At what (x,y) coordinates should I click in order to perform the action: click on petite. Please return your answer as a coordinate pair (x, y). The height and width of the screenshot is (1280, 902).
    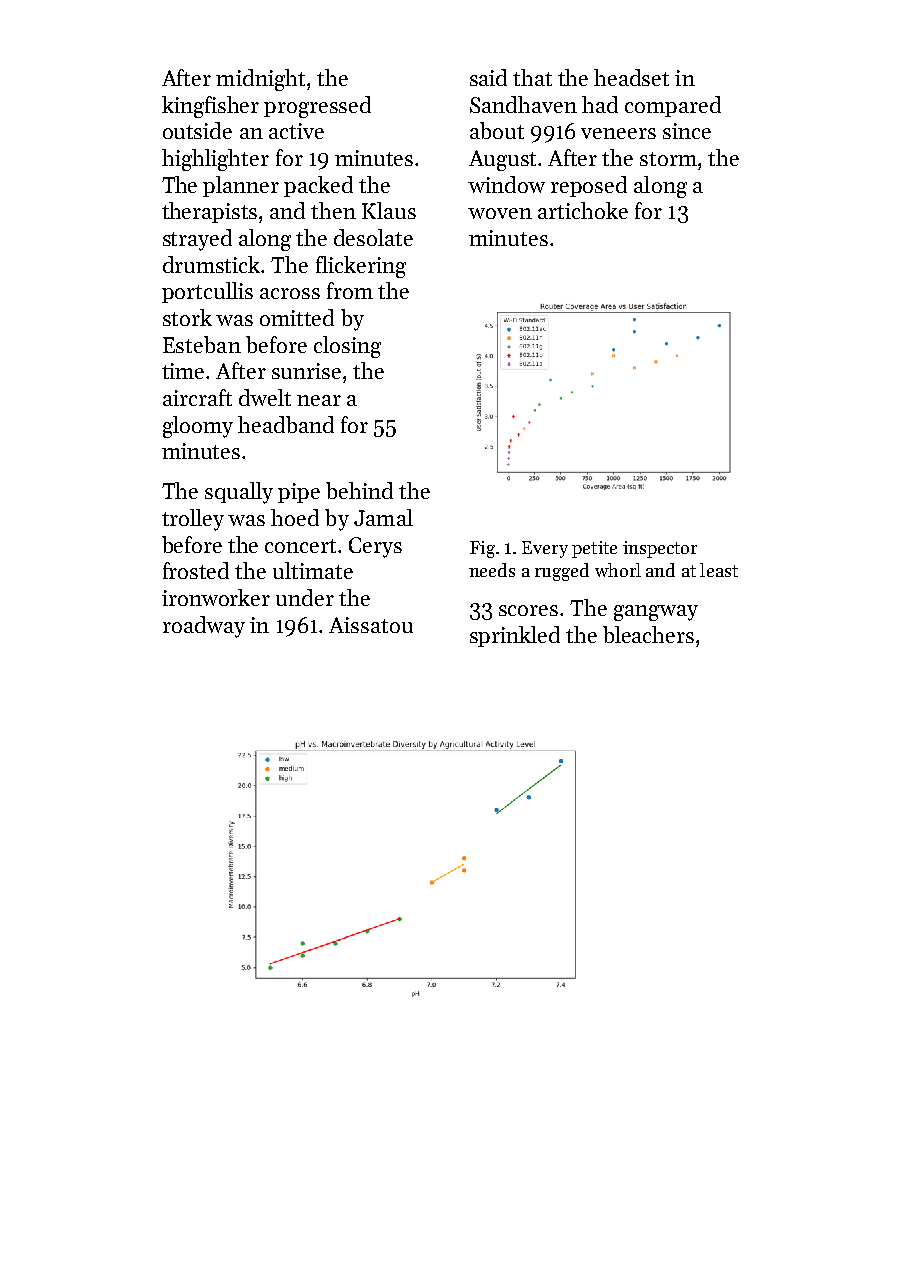
    Looking at the image, I should click on (594, 549).
